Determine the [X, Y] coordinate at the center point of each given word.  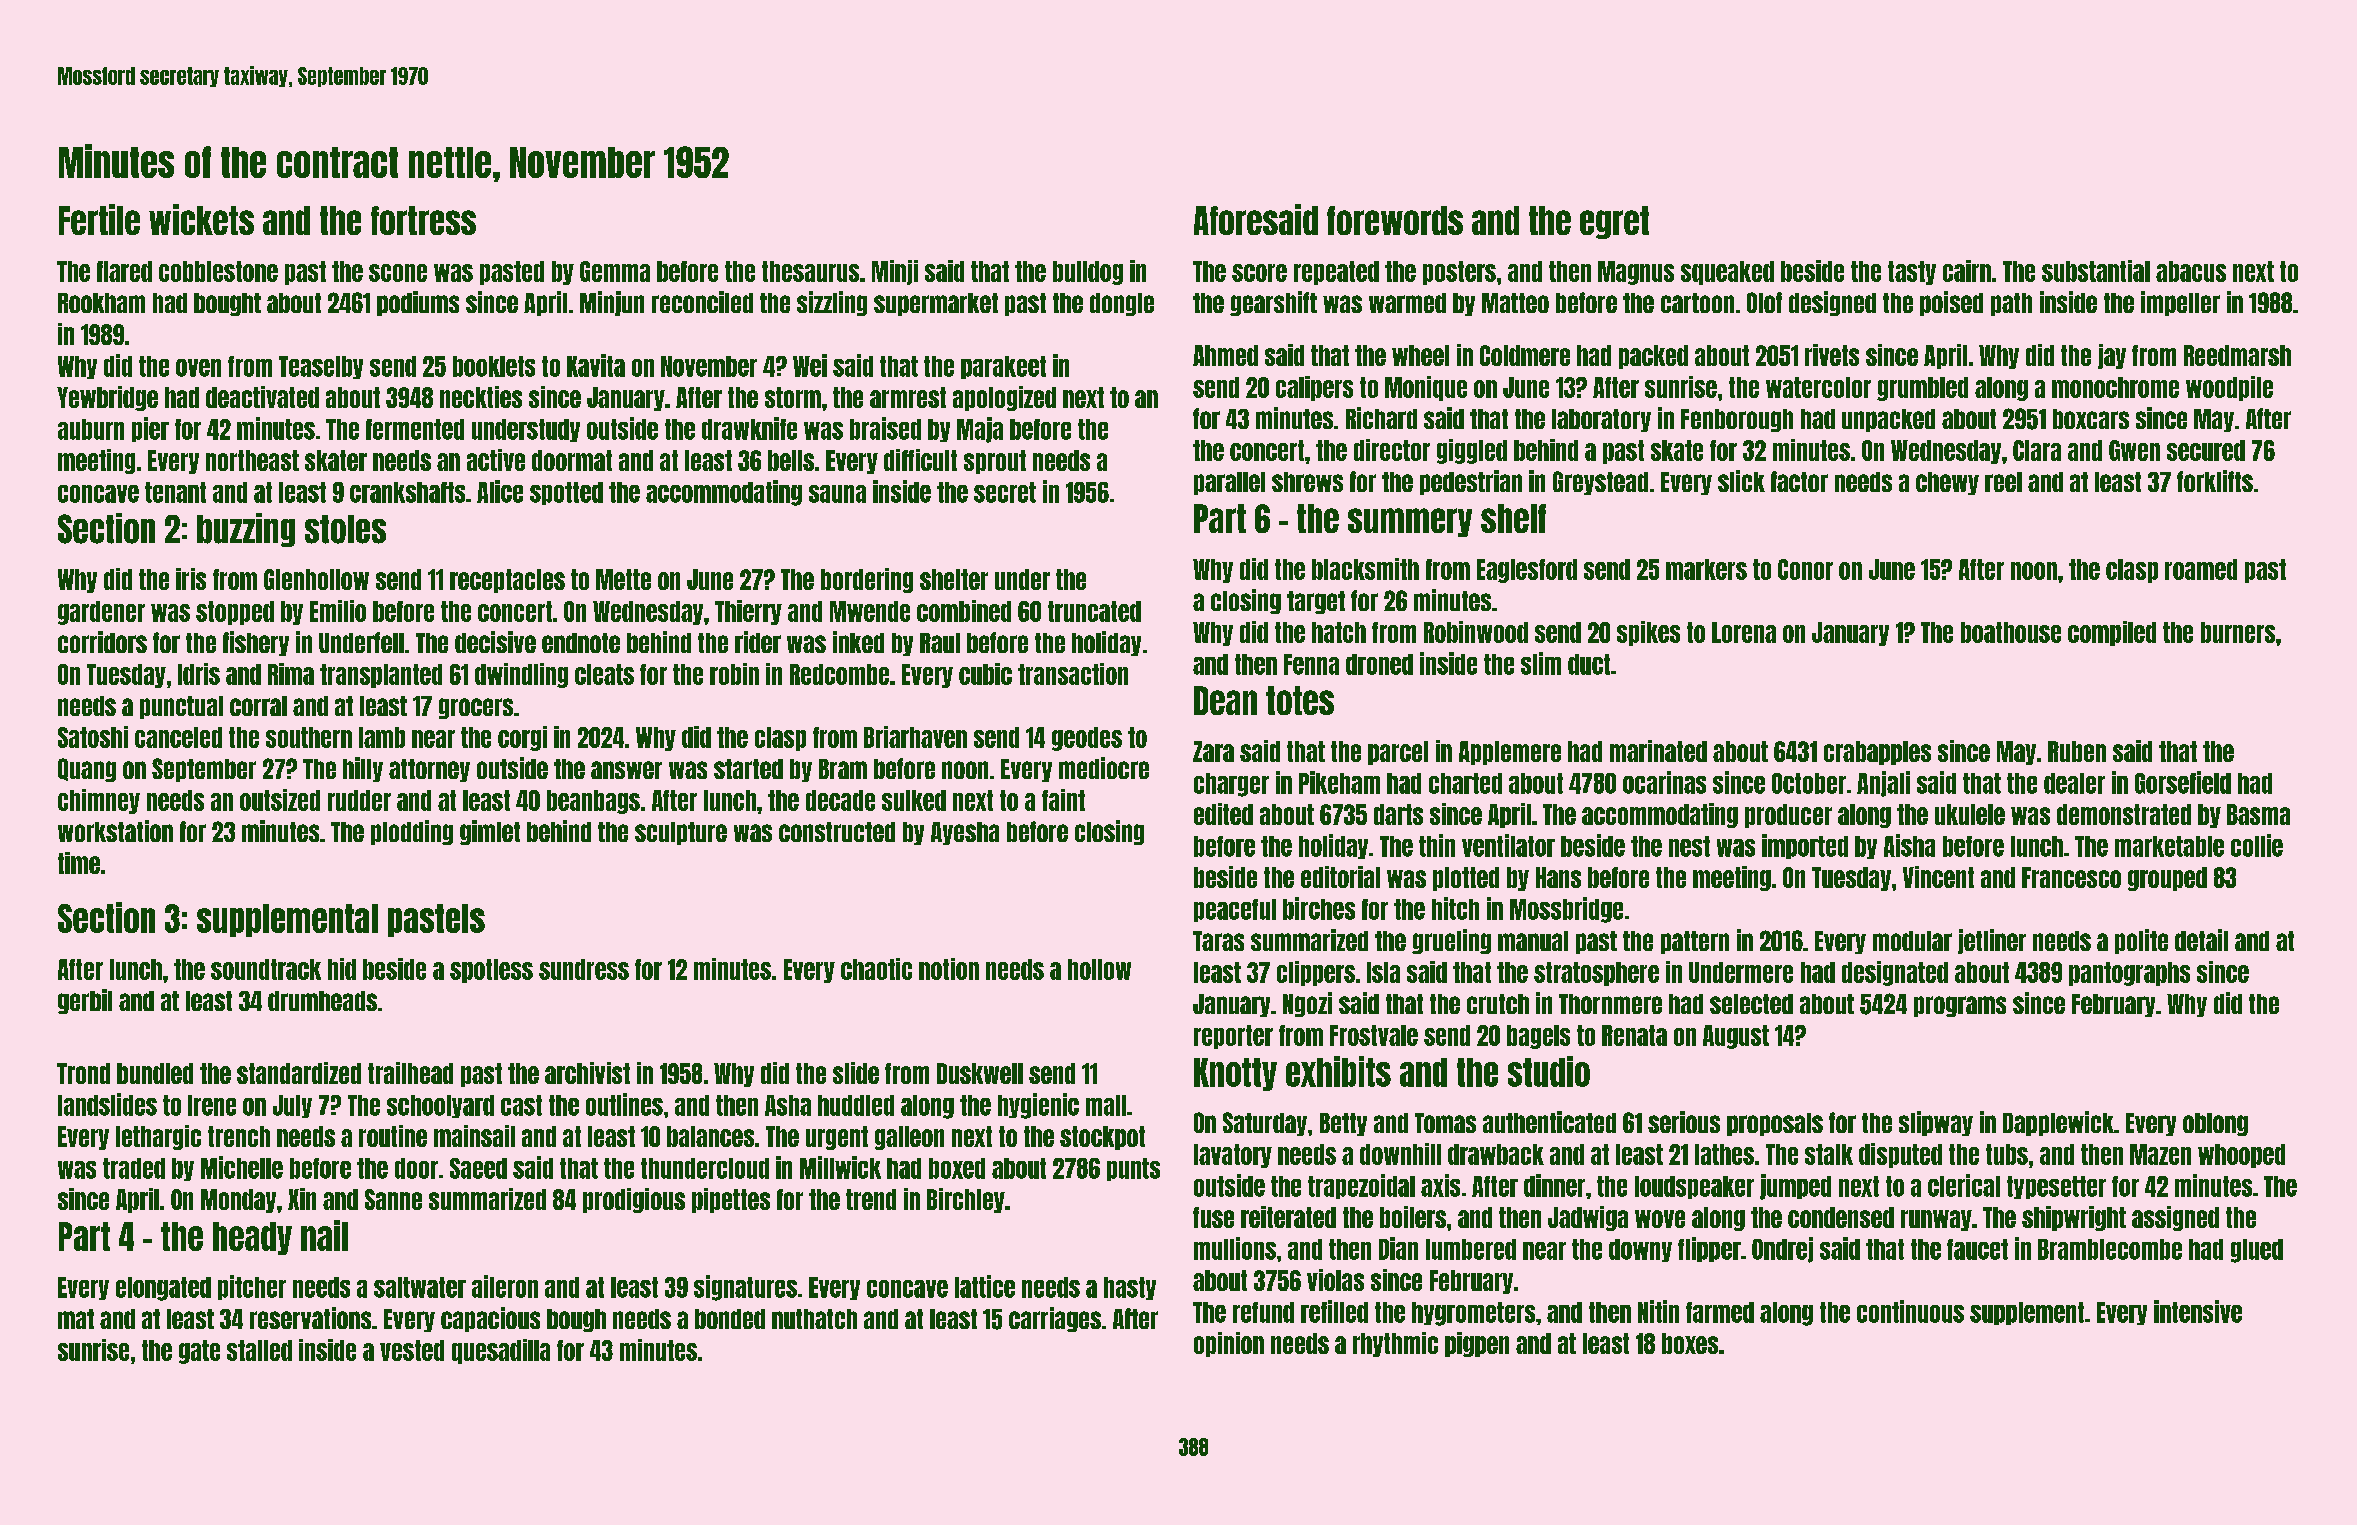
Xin [302, 1199]
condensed [1841, 1217]
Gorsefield [2183, 782]
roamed [2201, 569]
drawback [1496, 1154]
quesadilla [501, 1351]
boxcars [2091, 419]
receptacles [507, 581]
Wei [810, 365]
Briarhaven [915, 737]
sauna [837, 494]
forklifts [2215, 481]
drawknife [749, 428]
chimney [99, 801]
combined [964, 611]
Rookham [101, 303]
